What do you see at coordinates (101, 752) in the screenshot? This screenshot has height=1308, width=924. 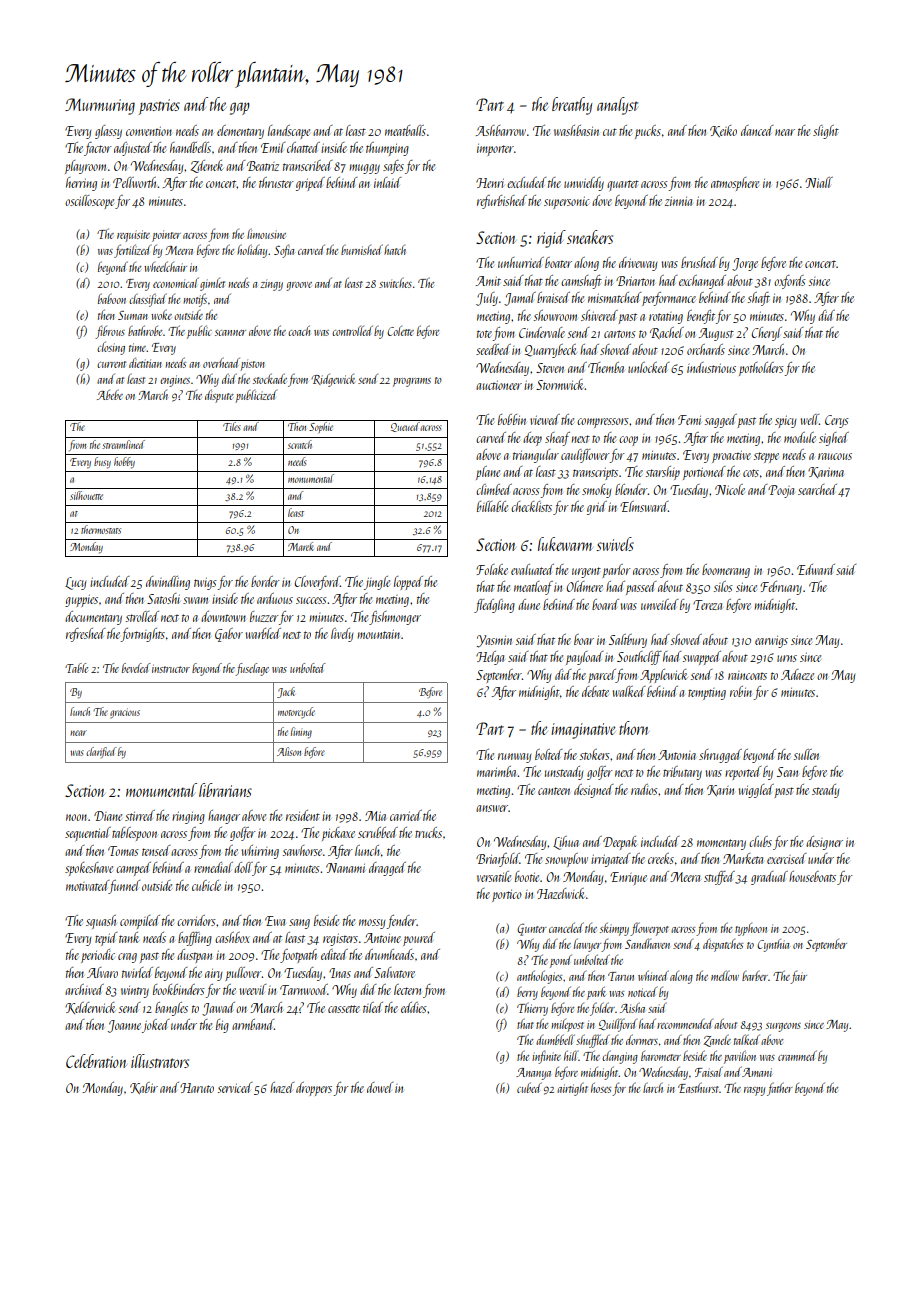 I see `clarified` at bounding box center [101, 752].
